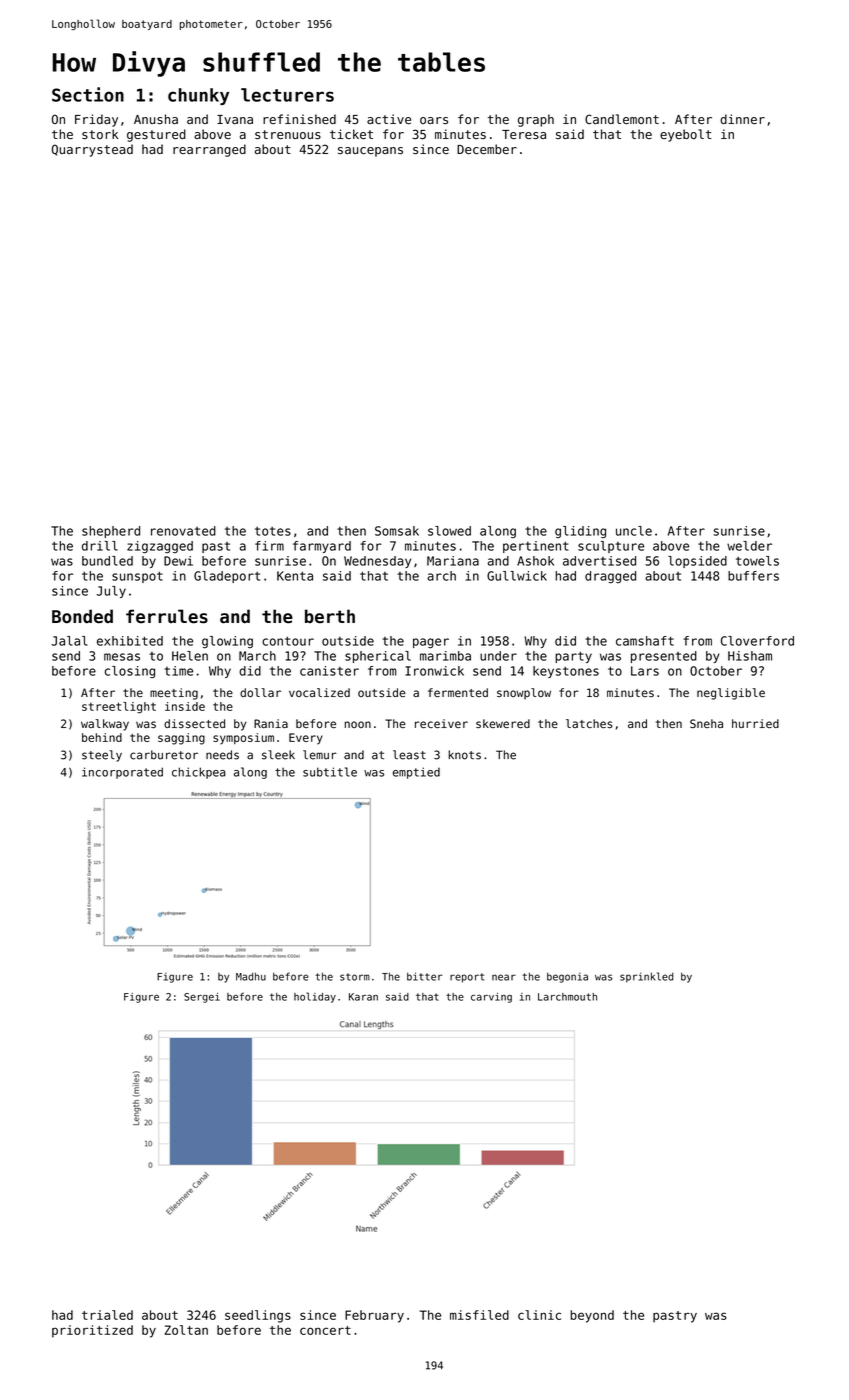  What do you see at coordinates (498, 656) in the page?
I see `under` at bounding box center [498, 656].
